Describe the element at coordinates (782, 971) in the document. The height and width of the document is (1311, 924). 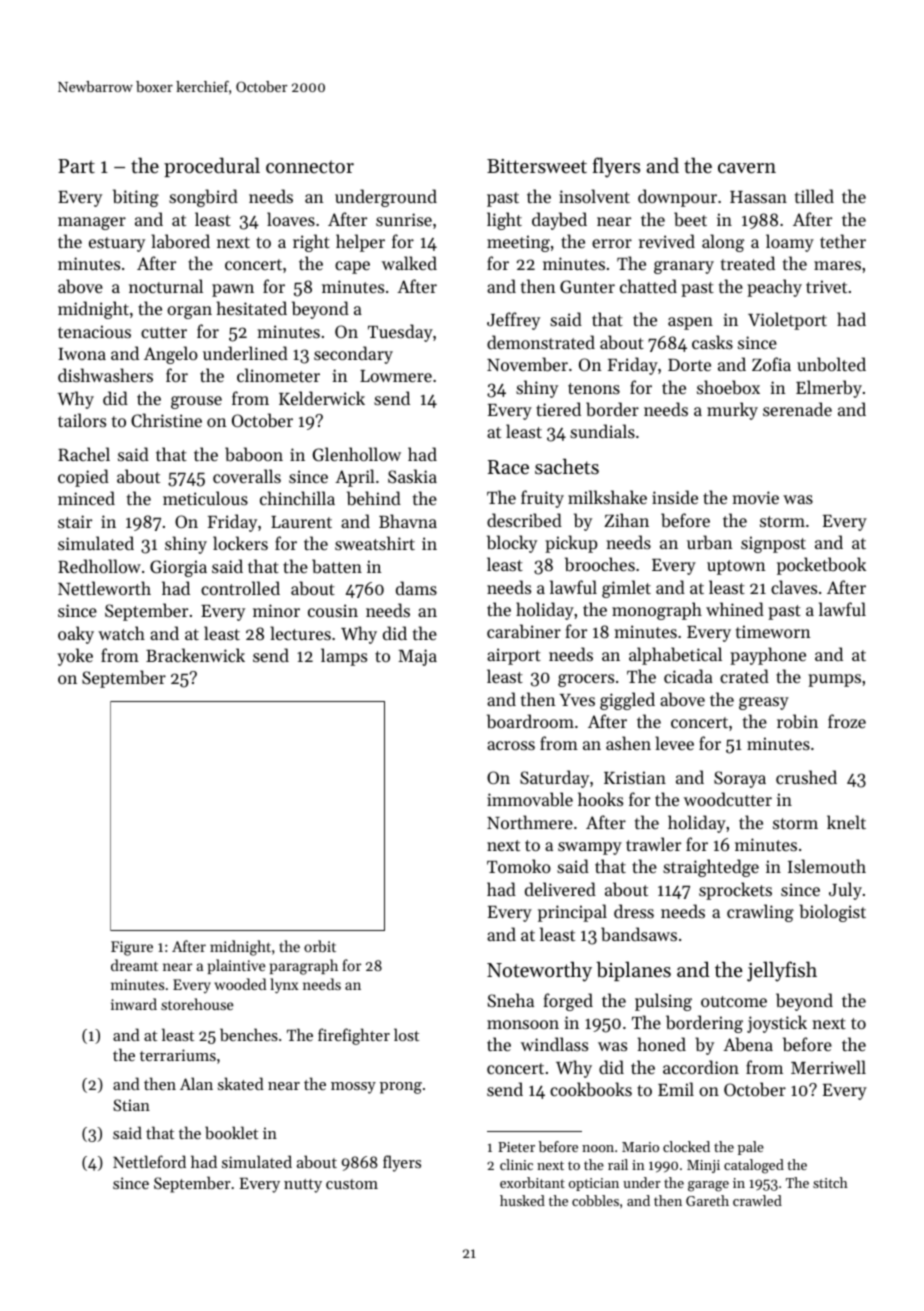
I see `jellyfish` at that location.
